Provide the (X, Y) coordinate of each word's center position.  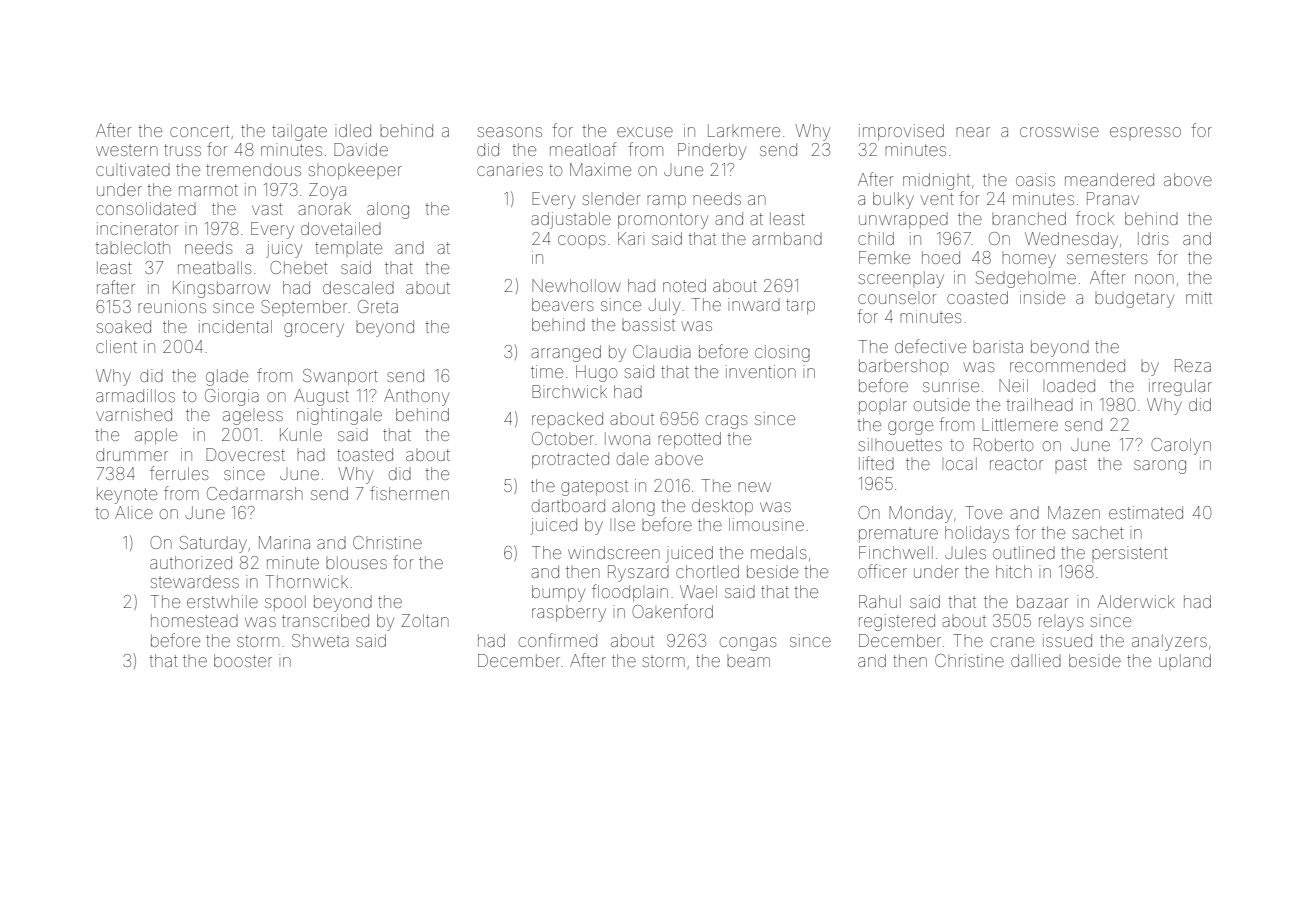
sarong (1160, 467)
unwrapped (903, 220)
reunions (172, 306)
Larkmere (744, 130)
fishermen (409, 493)
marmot (208, 190)
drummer (132, 454)
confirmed (558, 640)
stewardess (195, 581)
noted (684, 285)
